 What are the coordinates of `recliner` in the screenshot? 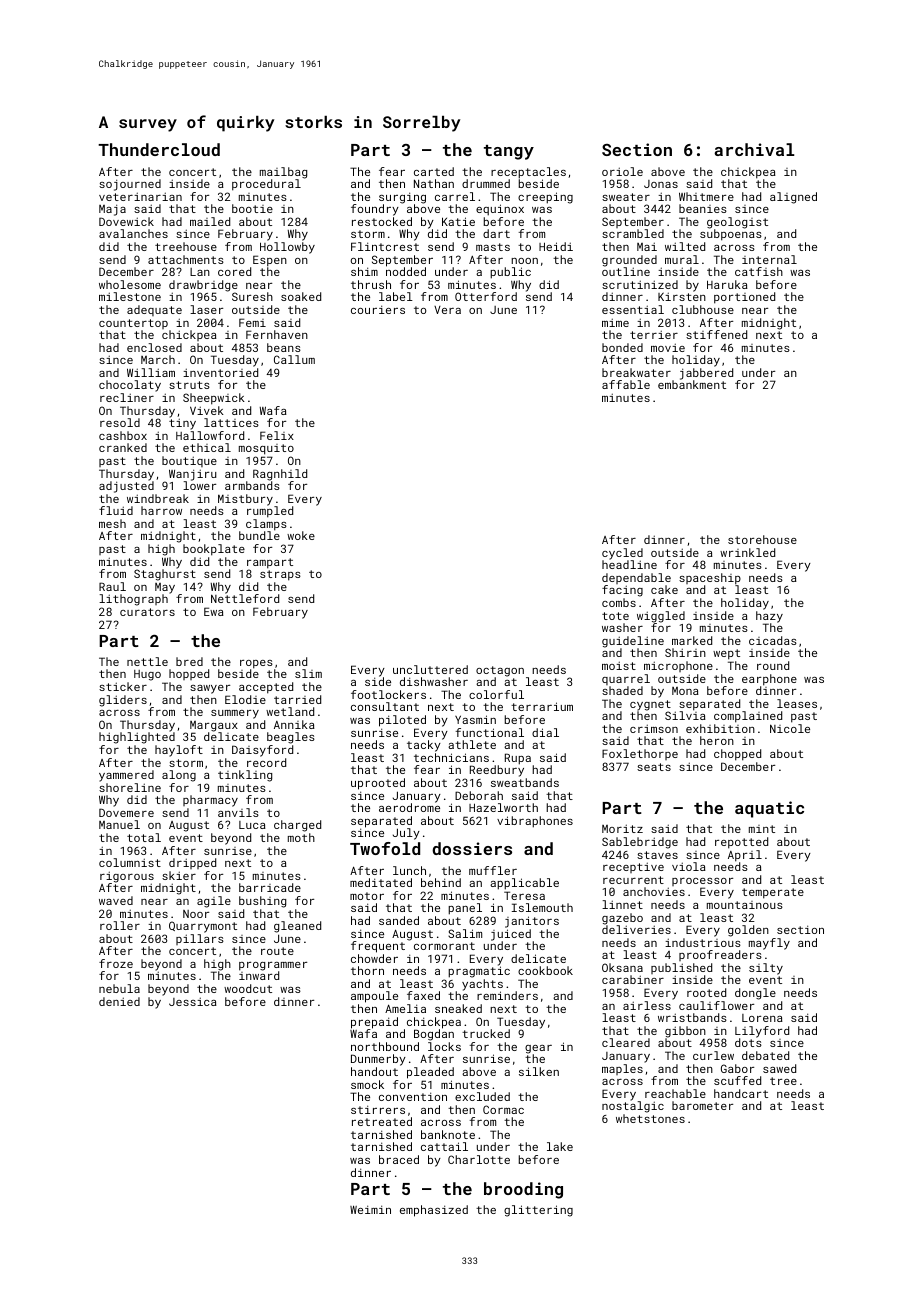 It's located at (127, 397).
